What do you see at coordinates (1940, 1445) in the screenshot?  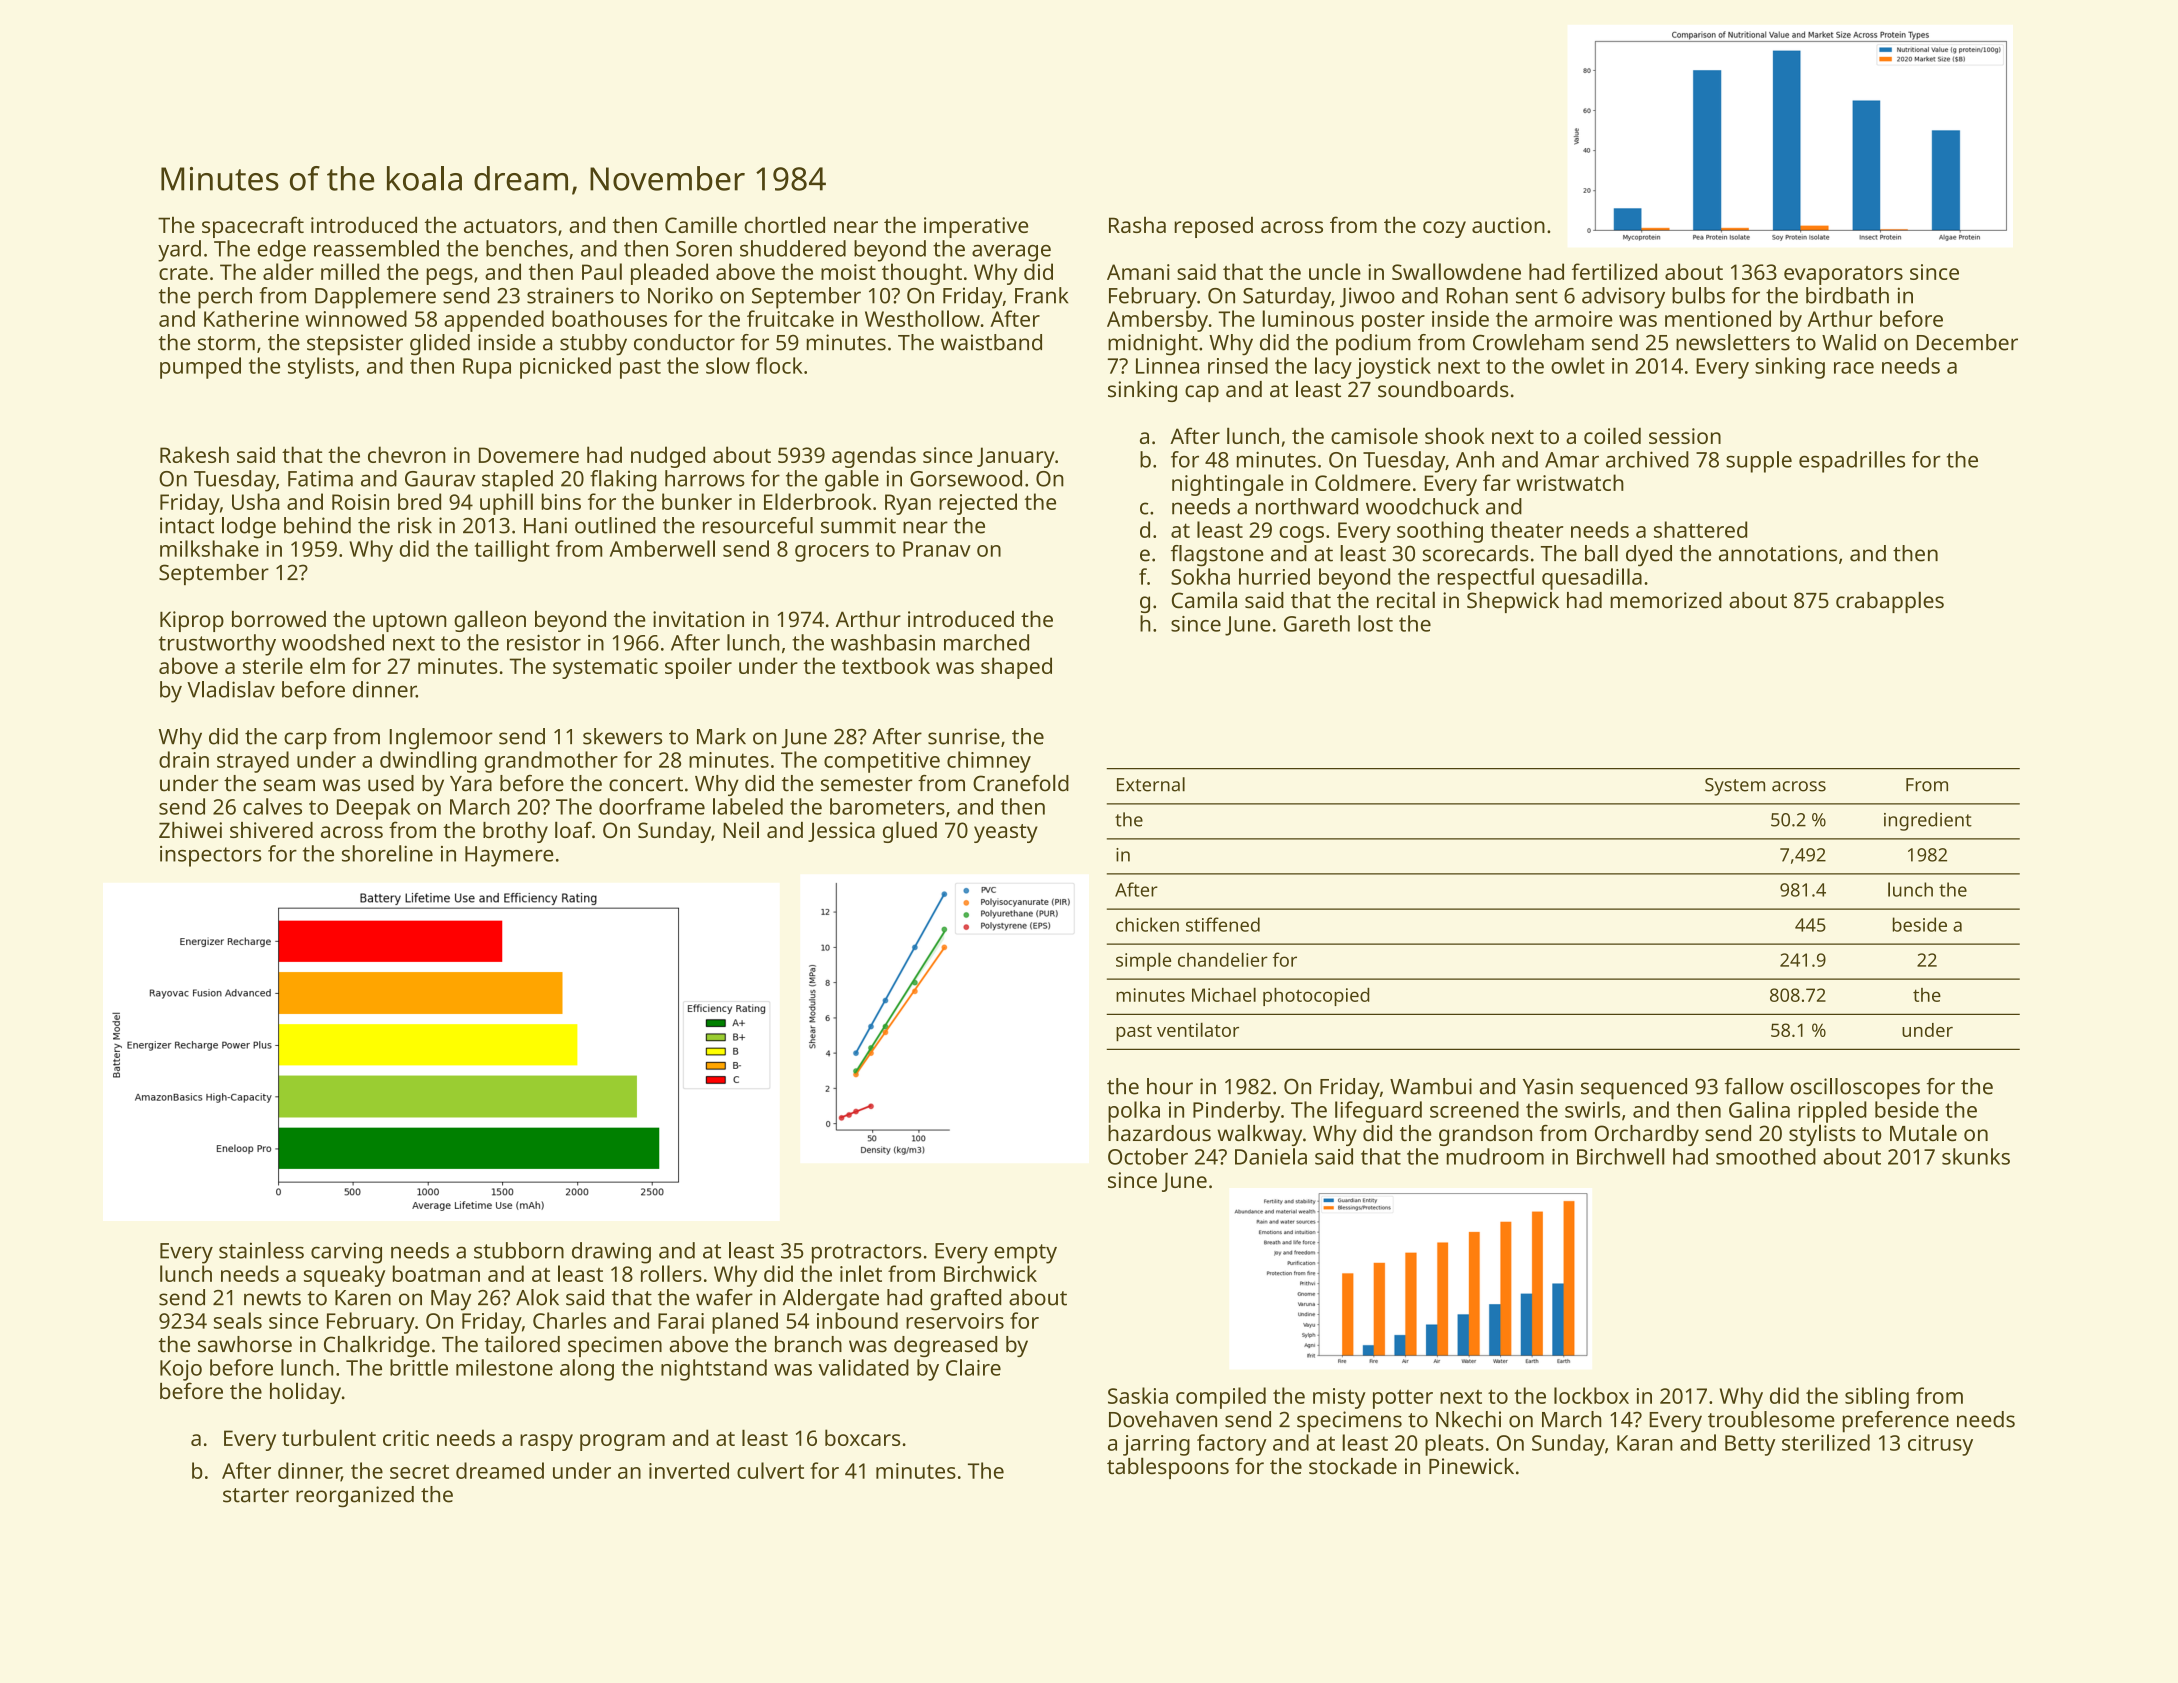 I see `citrusy` at bounding box center [1940, 1445].
